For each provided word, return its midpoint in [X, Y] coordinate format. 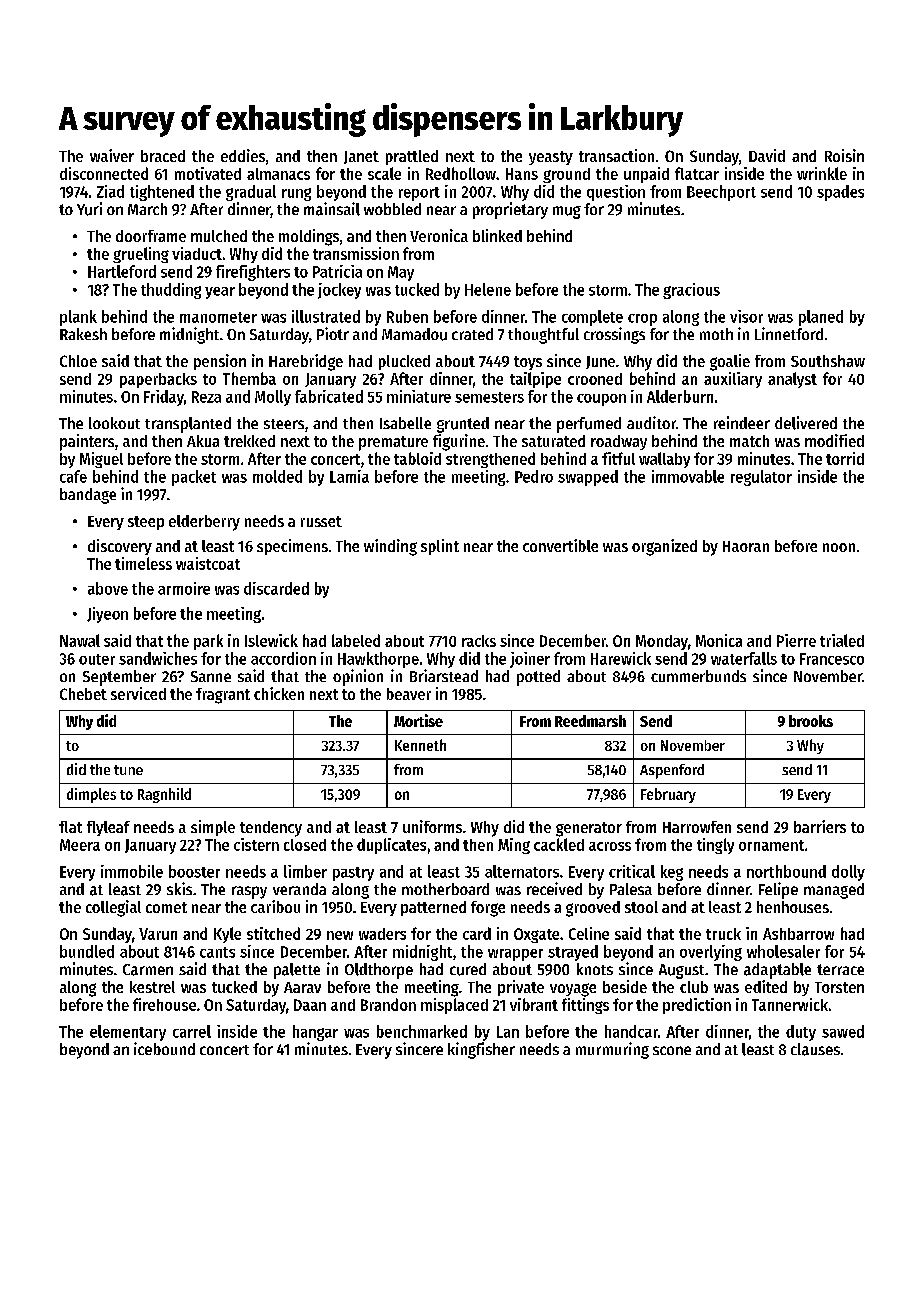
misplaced [454, 1006]
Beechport [721, 193]
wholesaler [783, 951]
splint [440, 547]
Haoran [746, 546]
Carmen [148, 970]
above [108, 588]
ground [566, 175]
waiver [112, 155]
